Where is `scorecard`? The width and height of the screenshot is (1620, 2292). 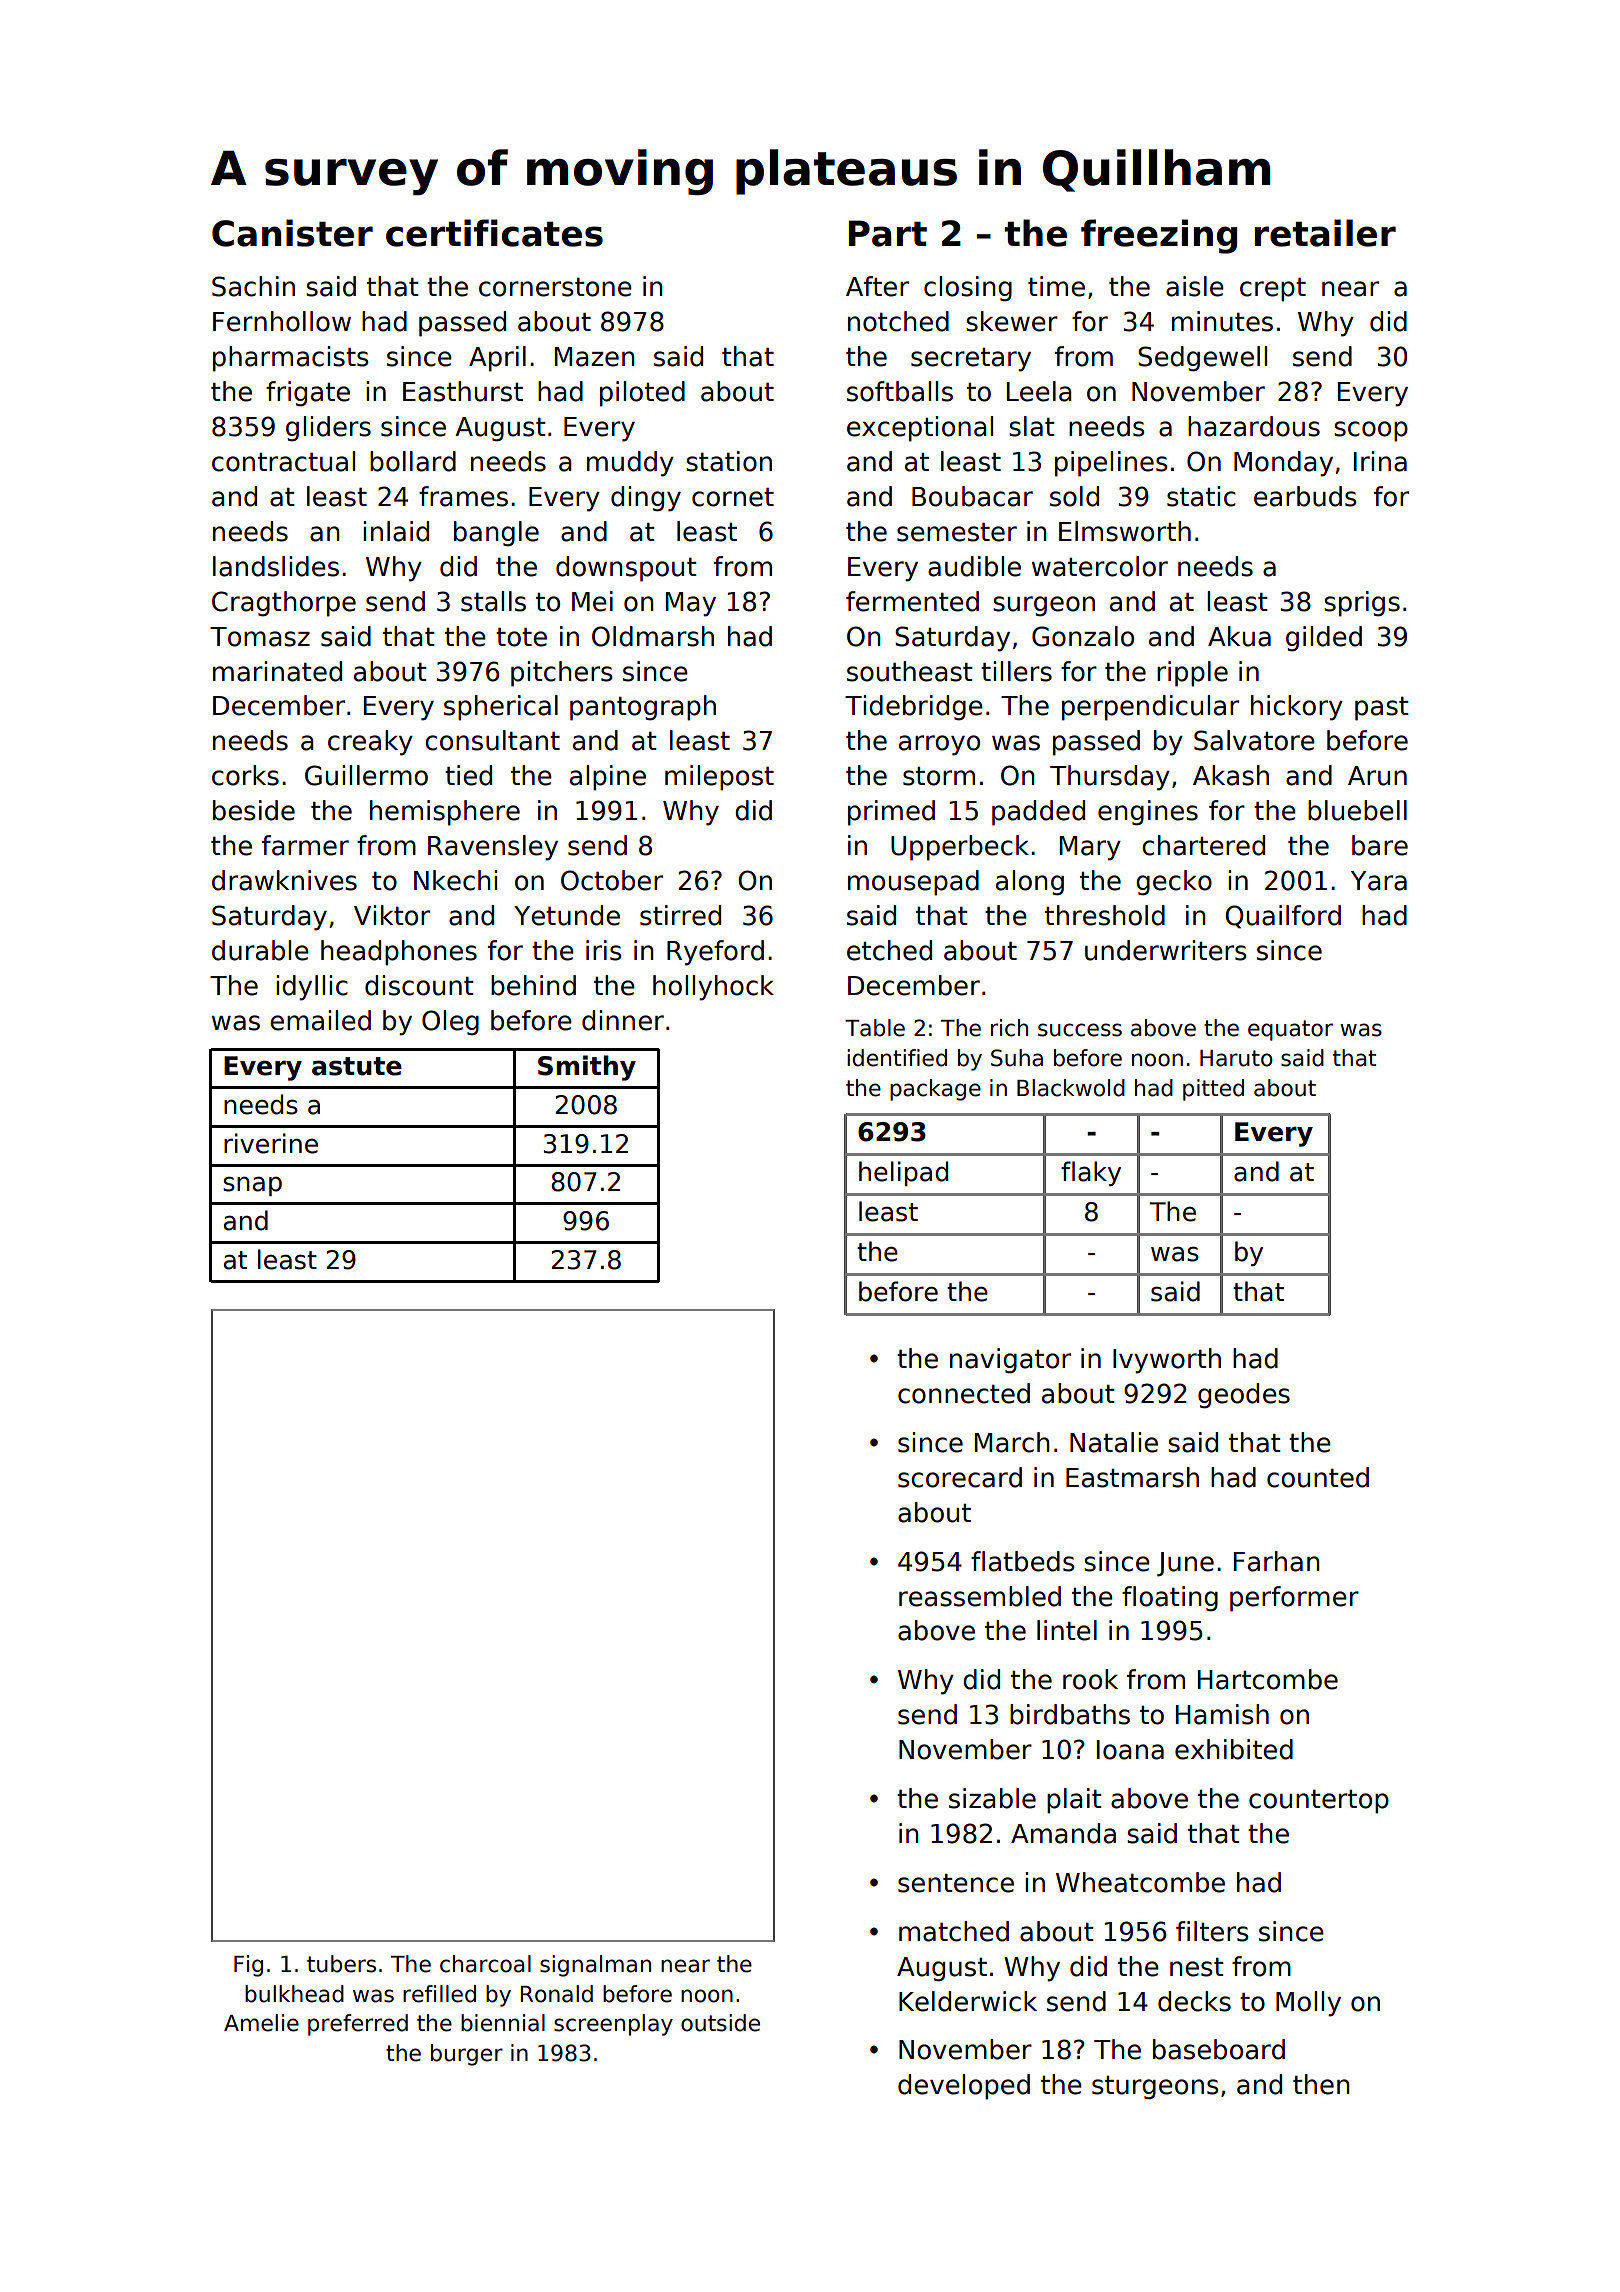
scorecard is located at coordinates (960, 1477).
